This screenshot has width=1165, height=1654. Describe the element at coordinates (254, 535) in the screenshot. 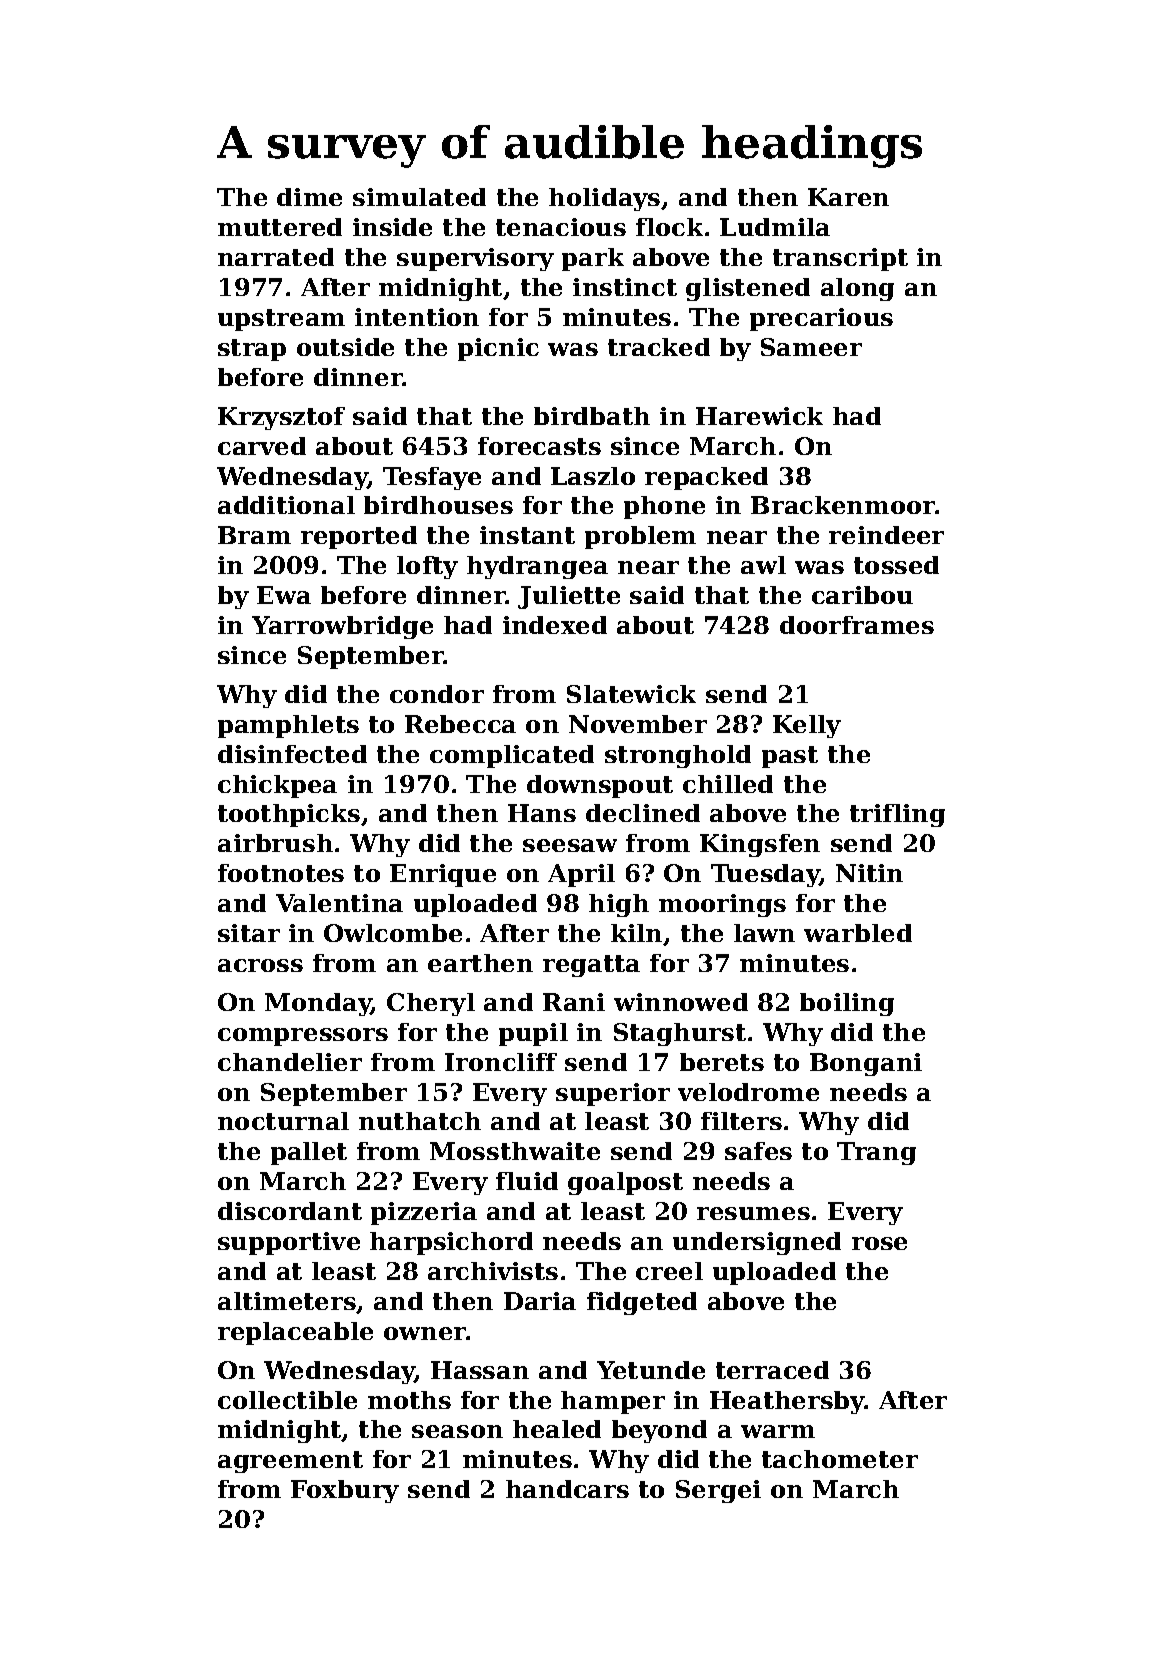

I see `Bram` at that location.
